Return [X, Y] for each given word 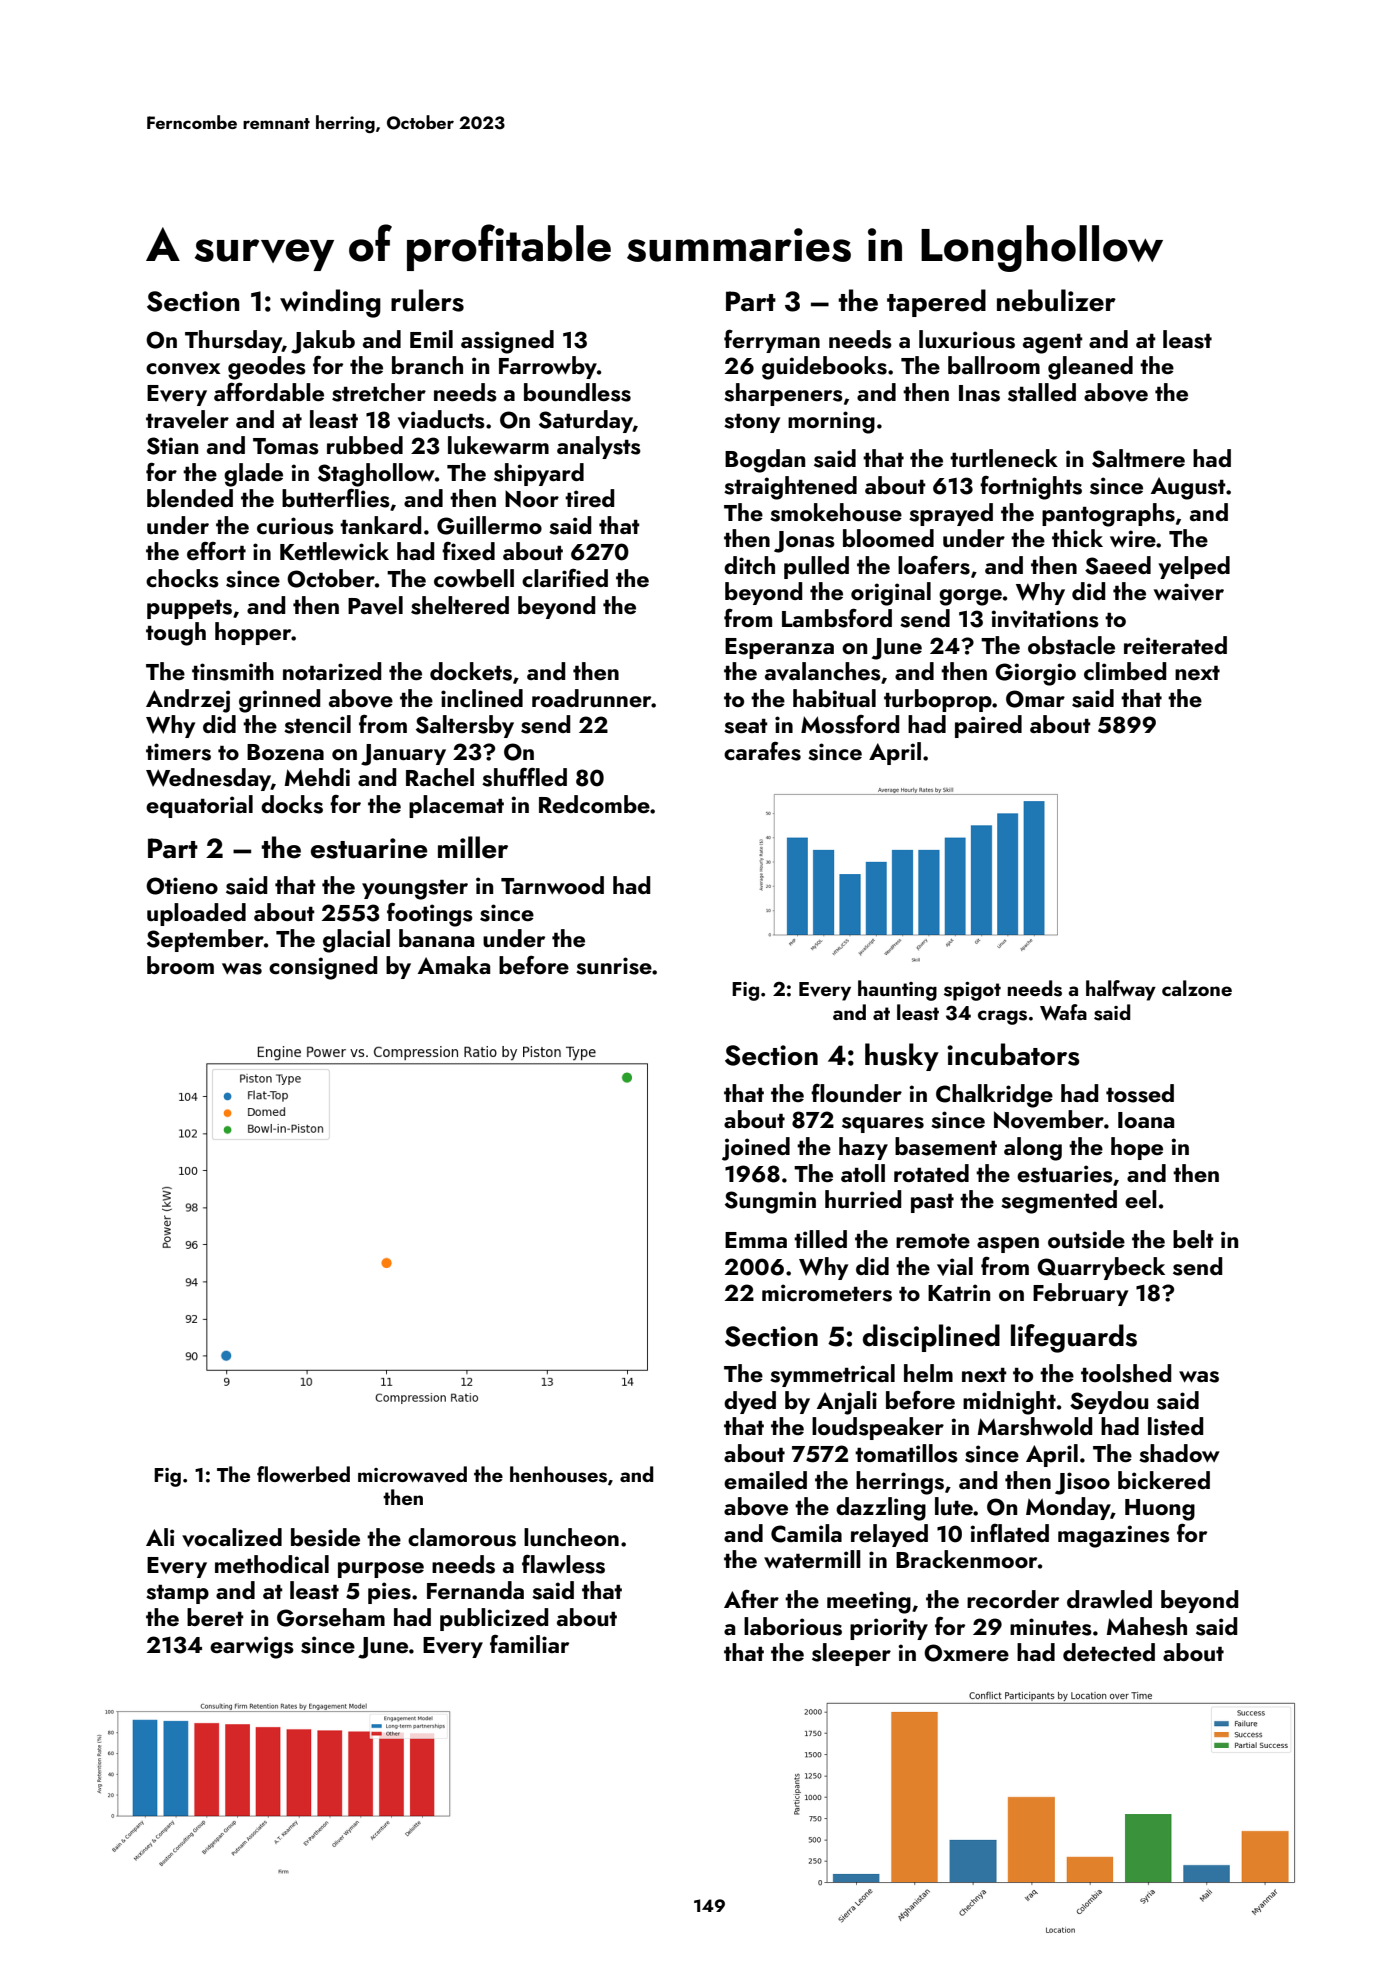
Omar [1035, 699]
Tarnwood [552, 885]
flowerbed [303, 1474]
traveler [187, 419]
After [751, 1598]
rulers [427, 300]
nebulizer [1056, 300]
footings [430, 915]
